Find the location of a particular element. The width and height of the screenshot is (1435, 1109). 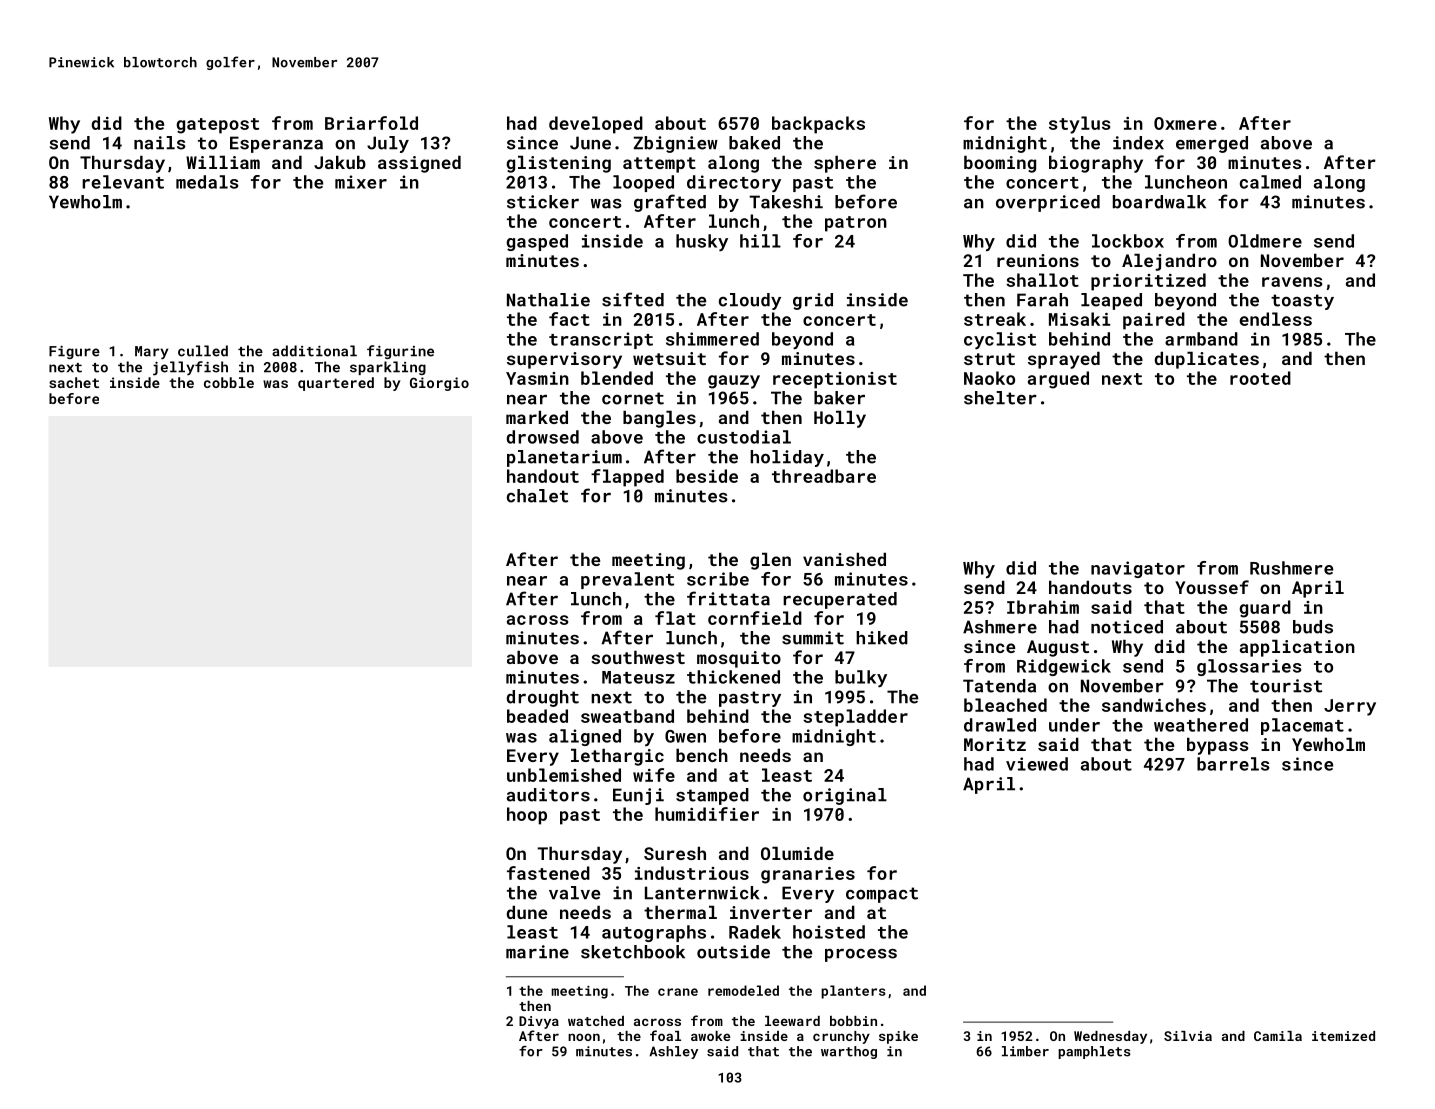

backpacks is located at coordinates (818, 125).
